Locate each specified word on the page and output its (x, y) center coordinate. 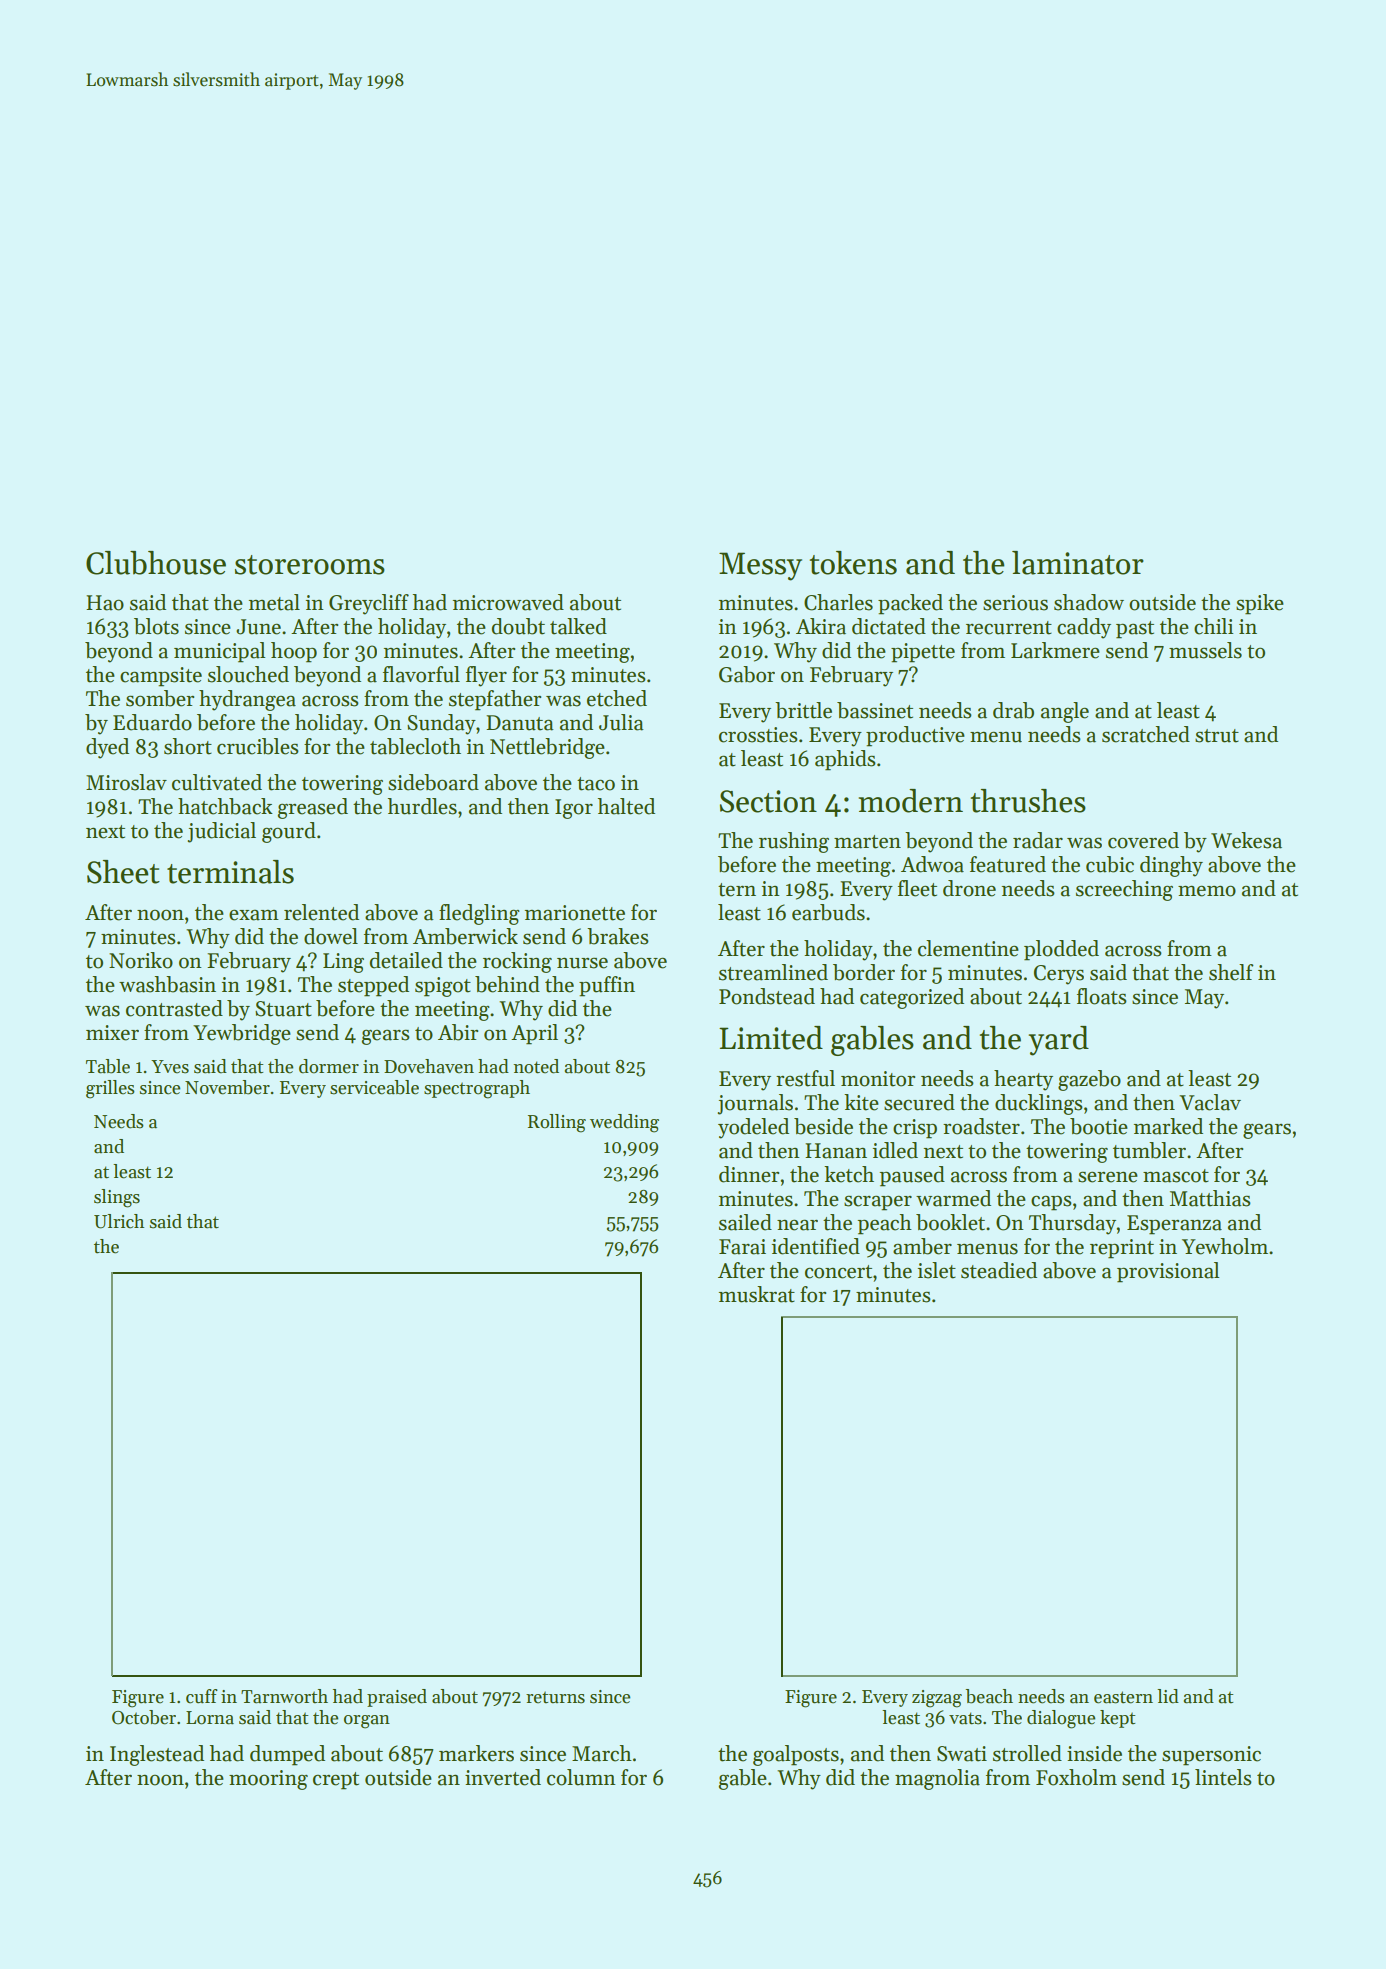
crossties (758, 735)
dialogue (1061, 1719)
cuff (202, 1696)
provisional (1168, 1272)
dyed (107, 748)
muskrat (757, 1294)
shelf (1231, 972)
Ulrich (119, 1221)
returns (555, 1698)
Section (768, 801)
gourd (289, 832)
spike (1260, 604)
